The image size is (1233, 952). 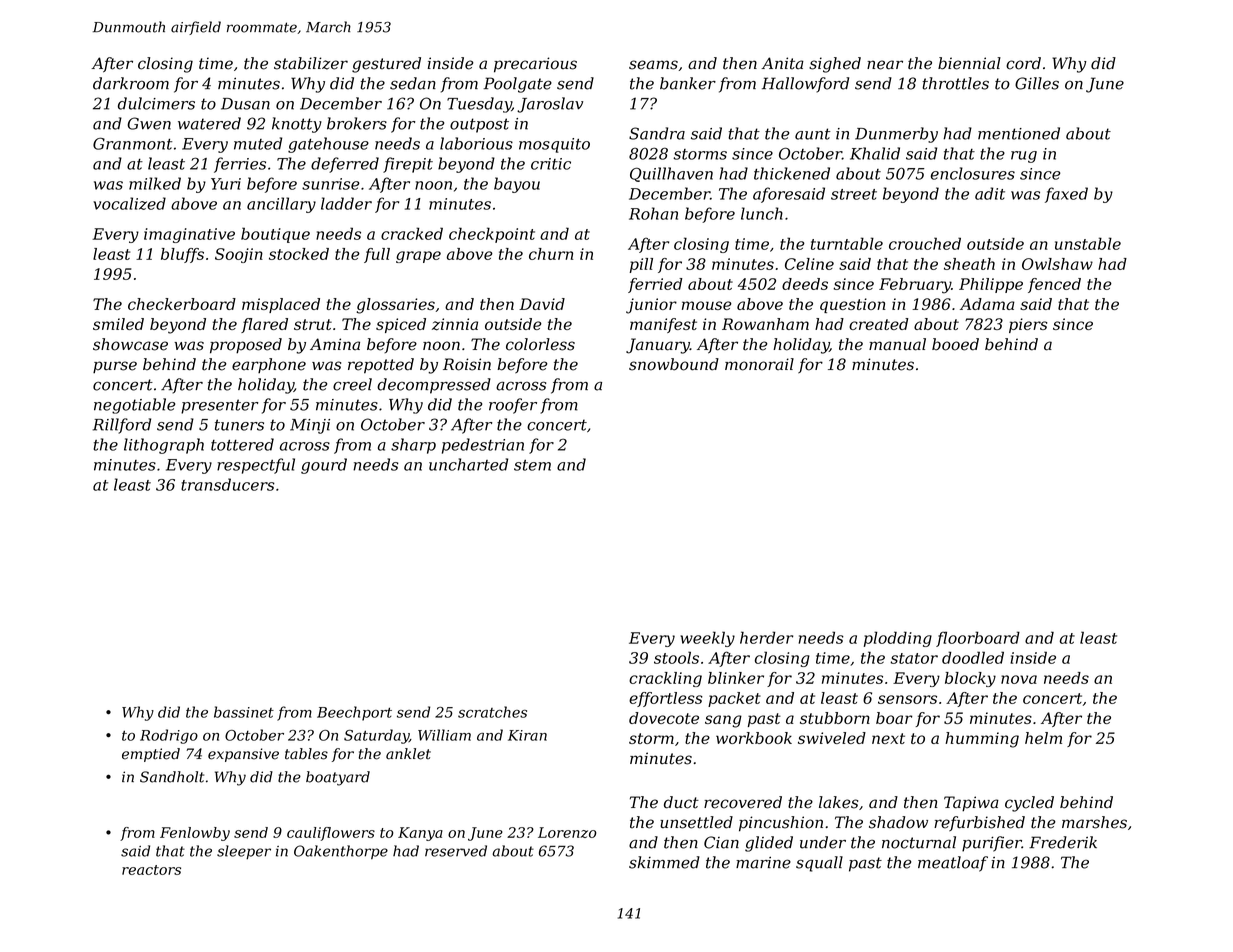 I want to click on street, so click(x=854, y=194).
